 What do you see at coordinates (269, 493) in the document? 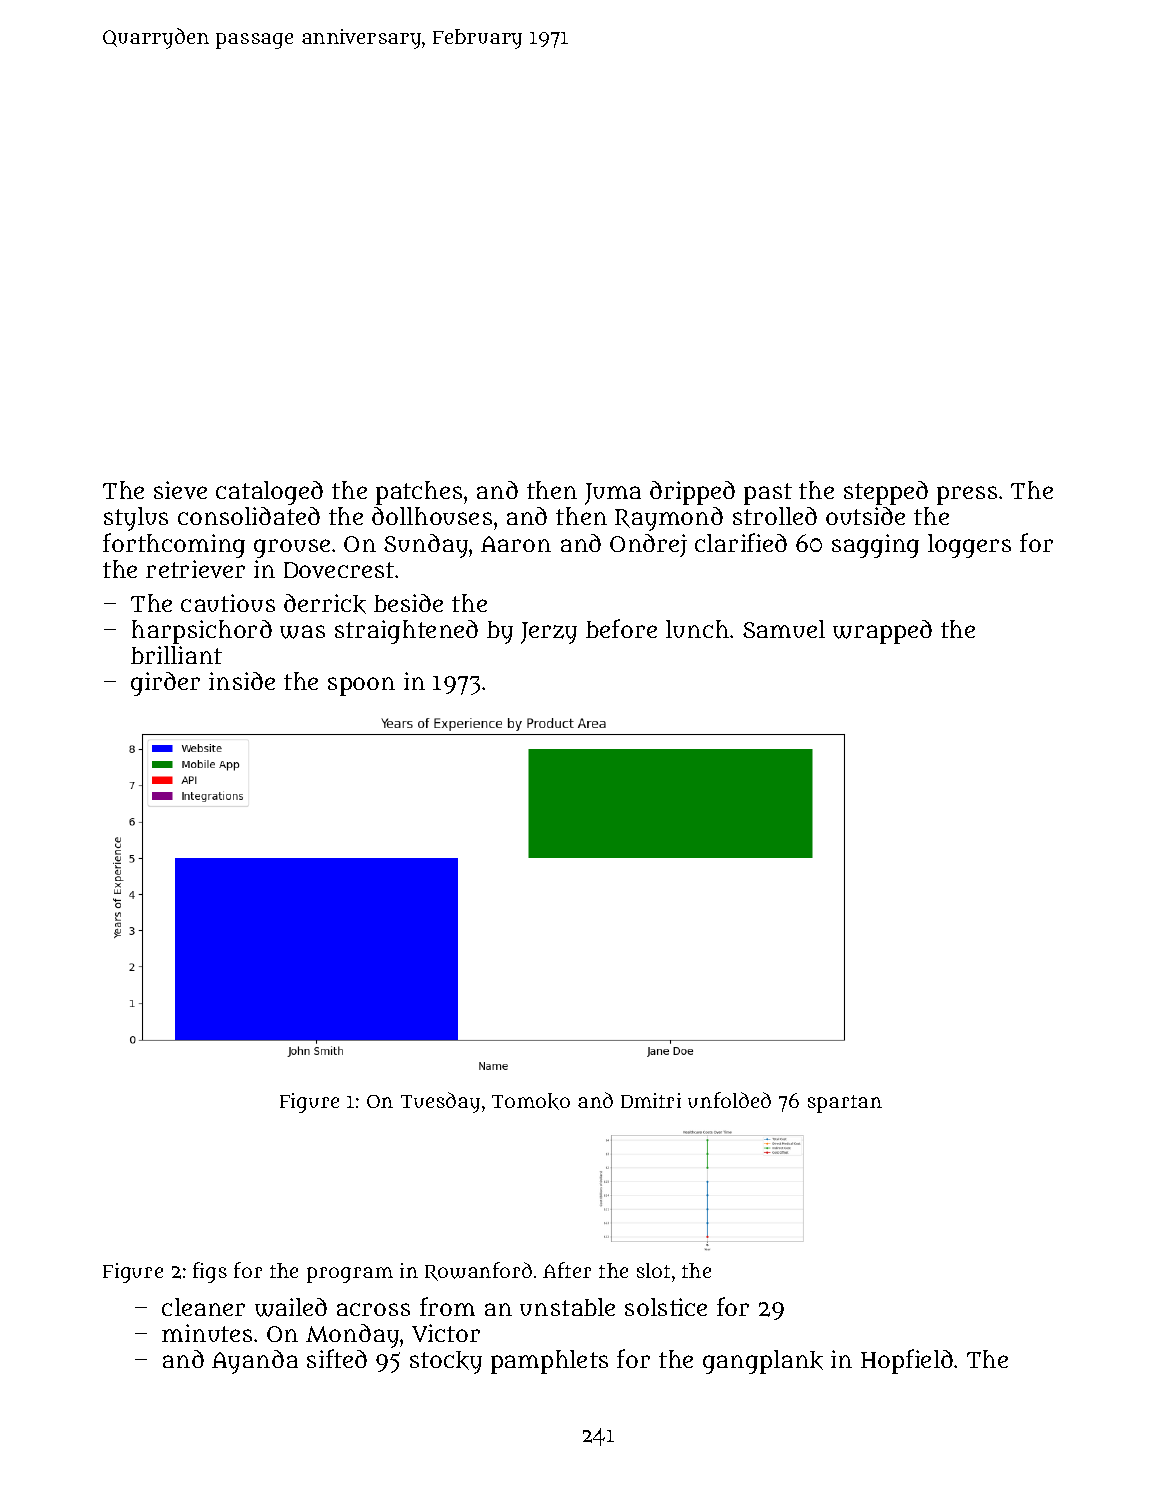
I see `cataloged` at bounding box center [269, 493].
